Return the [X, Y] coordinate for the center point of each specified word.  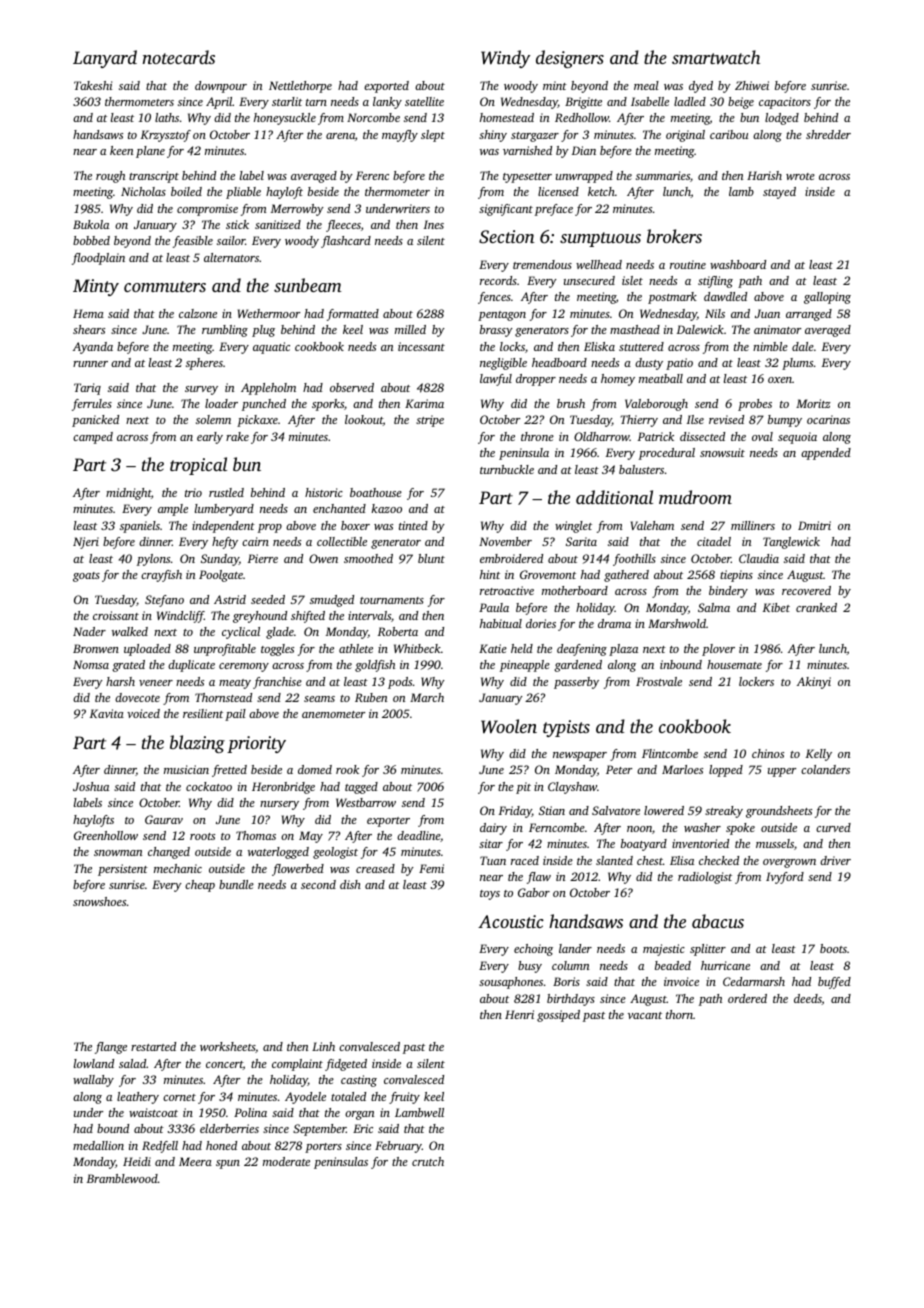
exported [386, 87]
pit [523, 788]
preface [554, 210]
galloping [827, 298]
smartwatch [716, 57]
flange [111, 1048]
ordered [747, 998]
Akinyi [814, 683]
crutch [428, 1161]
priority [256, 744]
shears [89, 329]
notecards [179, 57]
